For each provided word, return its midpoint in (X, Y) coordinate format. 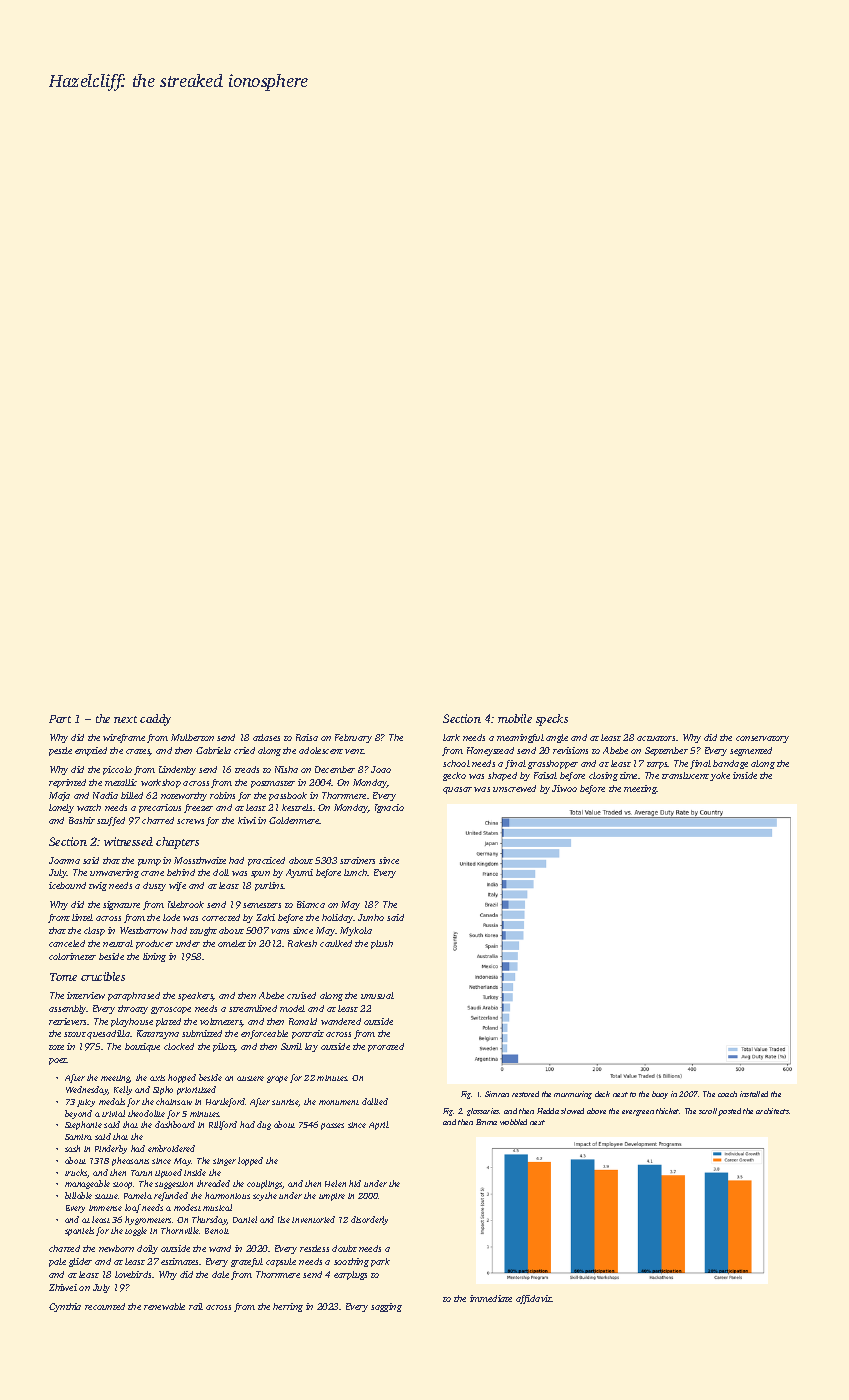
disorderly (369, 1220)
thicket (668, 1111)
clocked (179, 1046)
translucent (685, 775)
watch (89, 807)
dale (220, 1274)
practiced (266, 861)
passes (332, 1126)
